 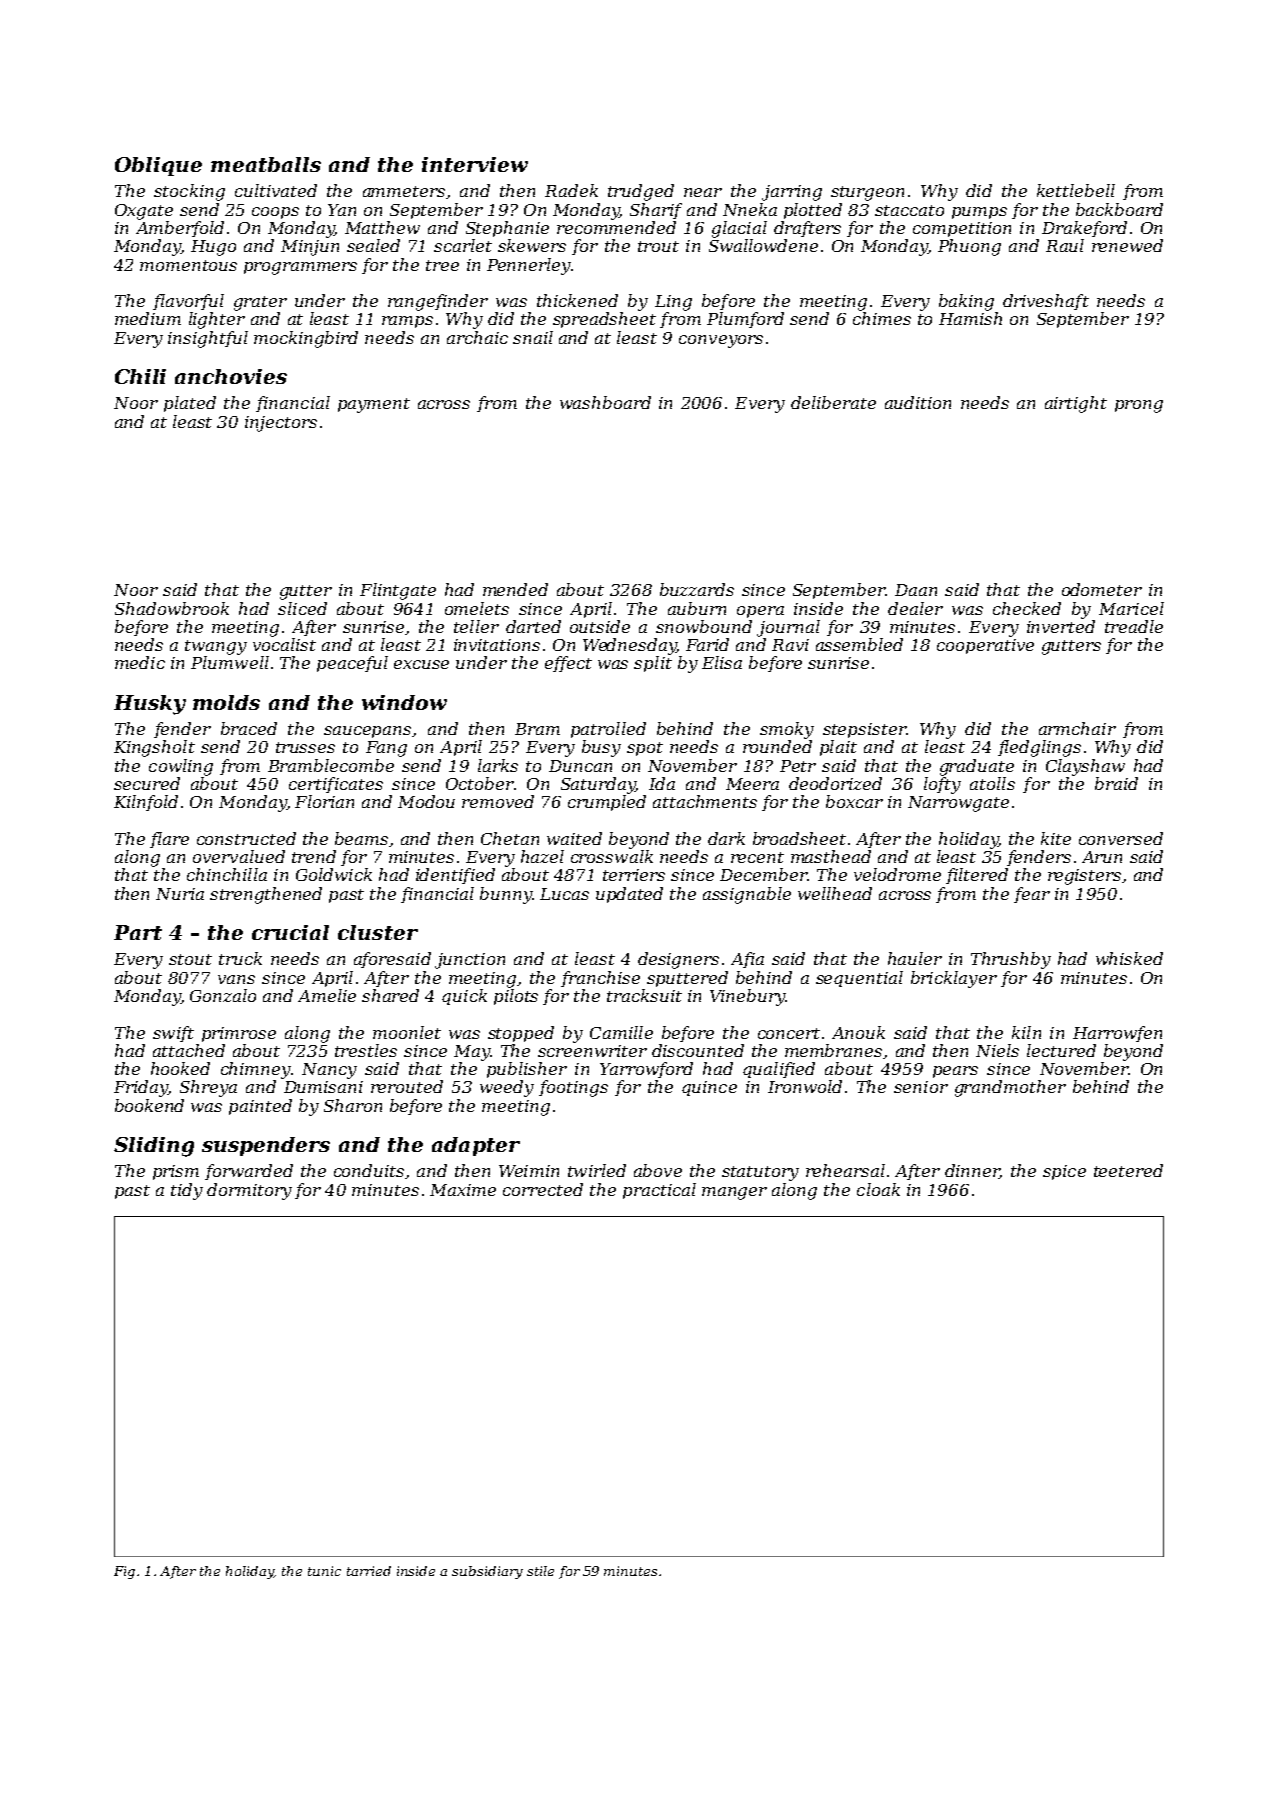 I want to click on stile, so click(x=540, y=1571).
